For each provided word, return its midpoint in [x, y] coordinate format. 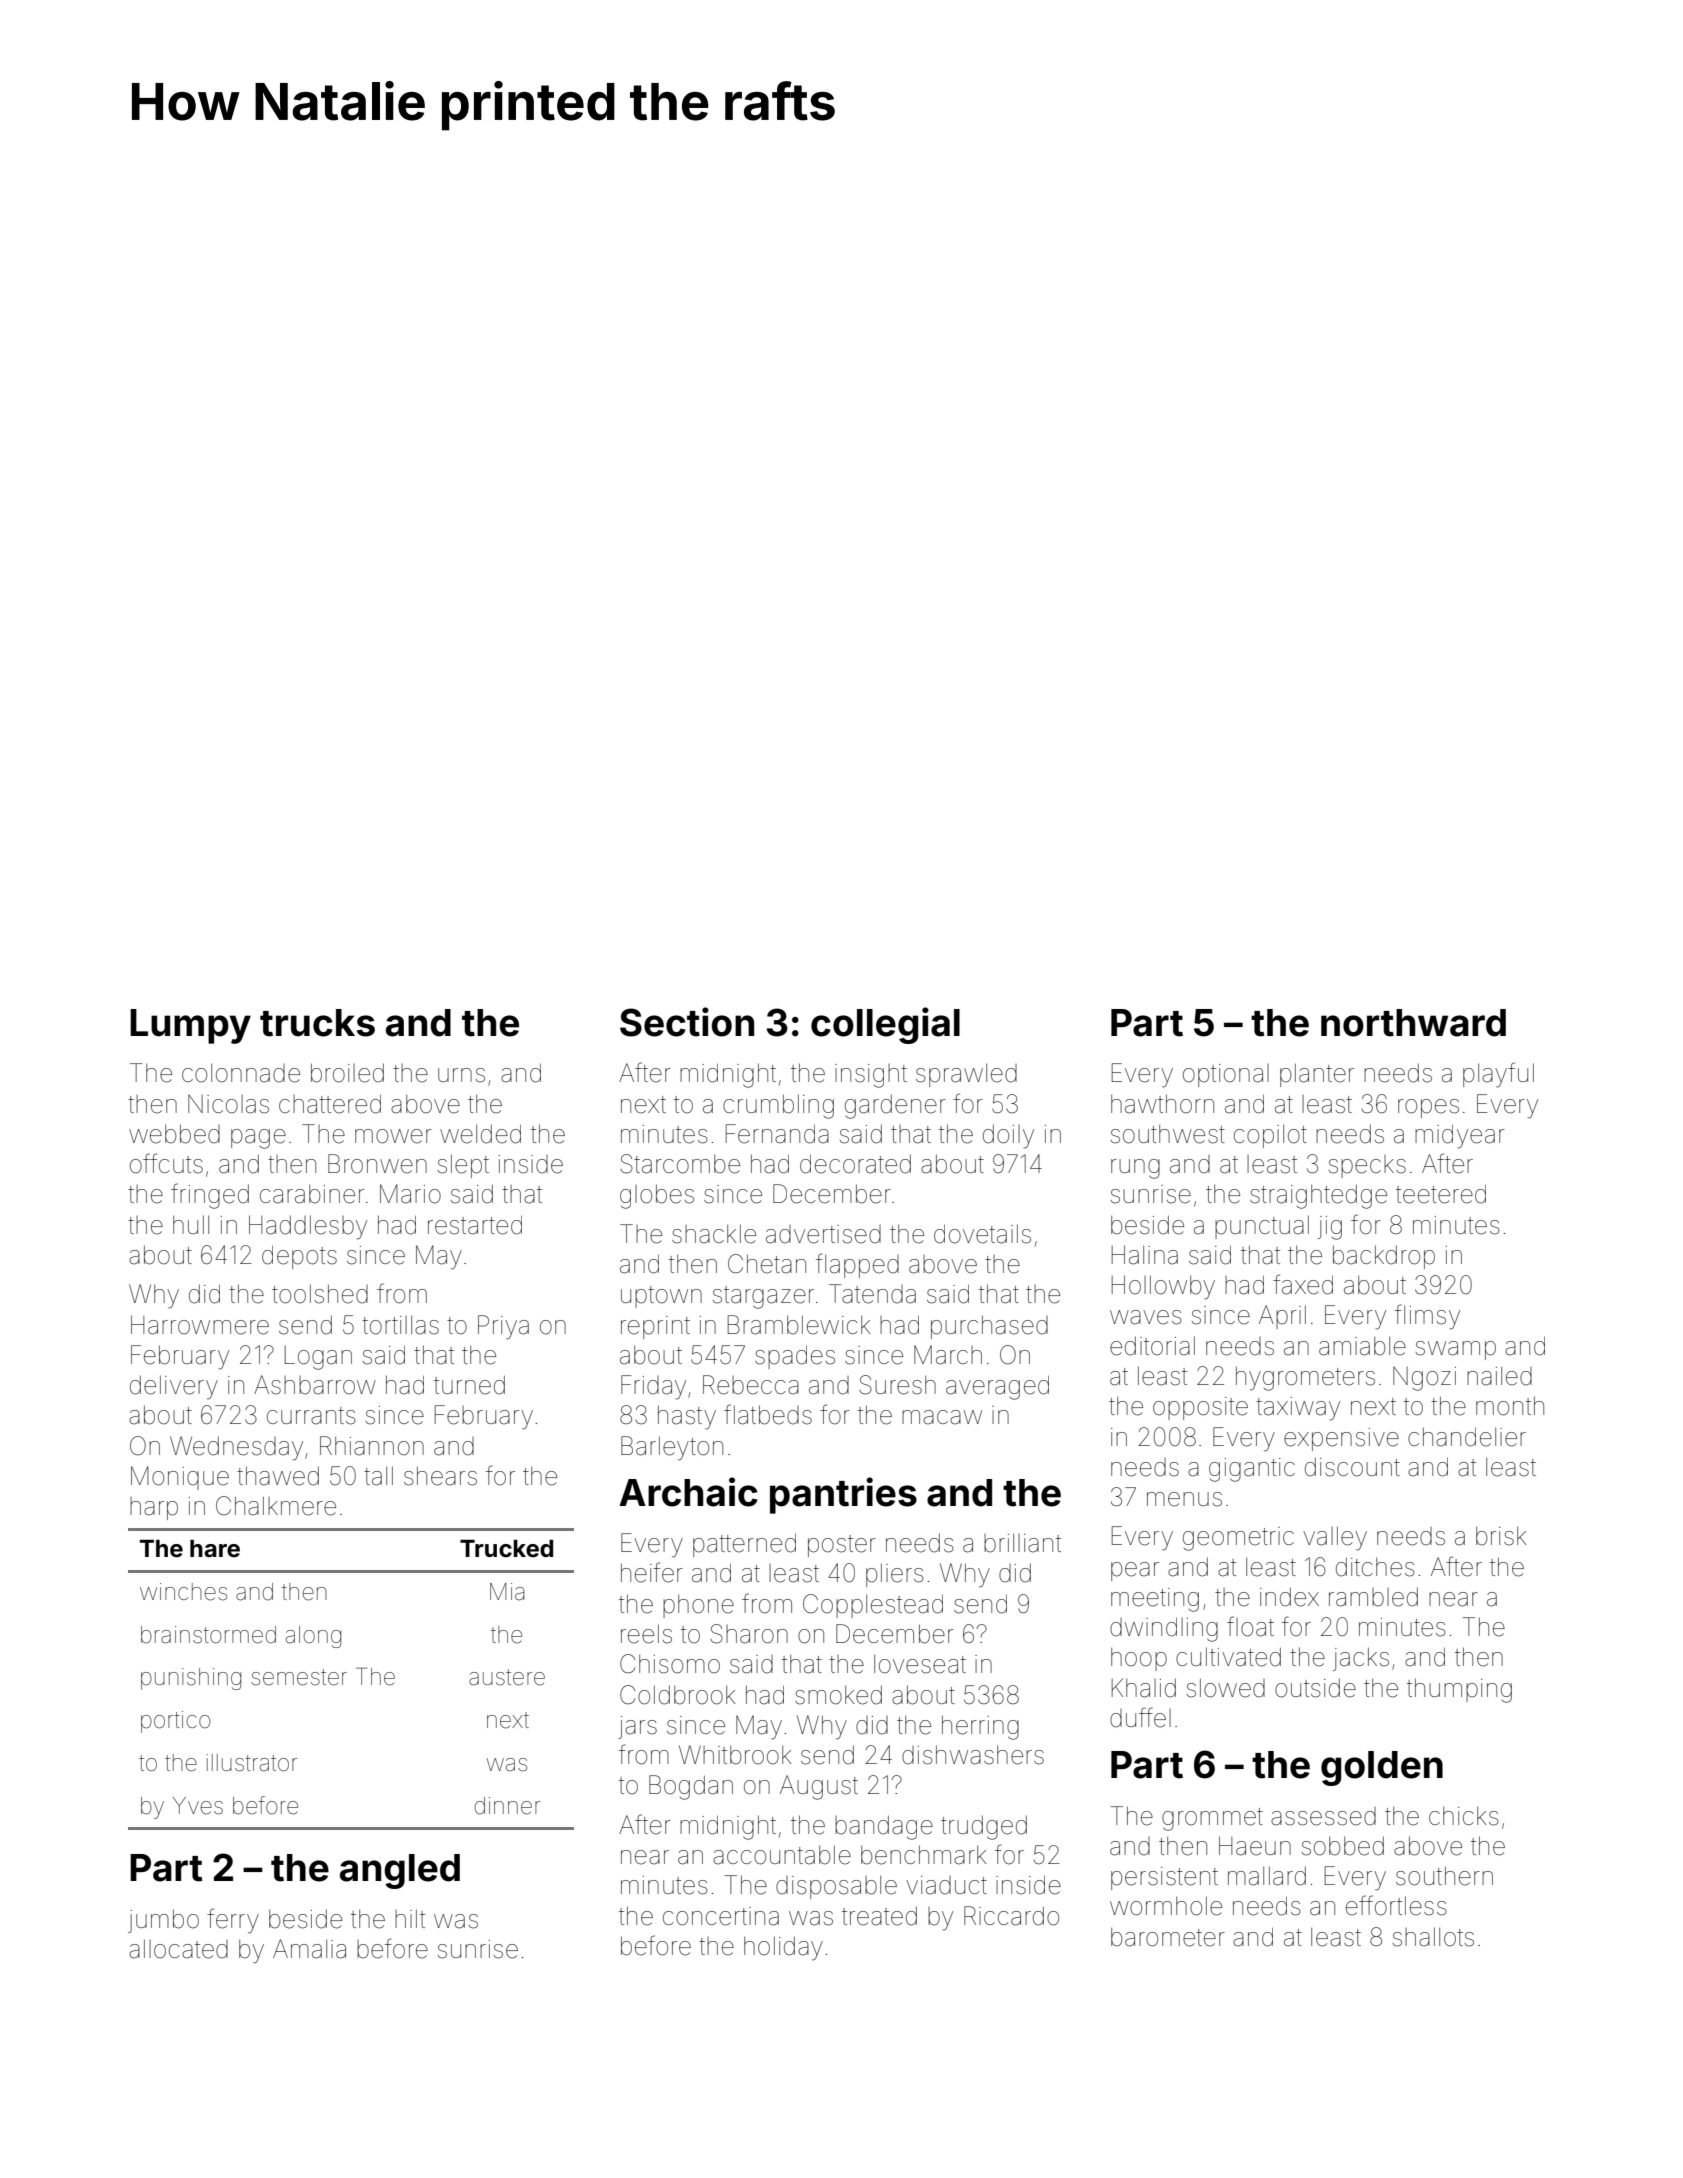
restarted [475, 1225]
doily [1008, 1136]
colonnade [241, 1073]
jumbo [163, 1921]
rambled [1373, 1597]
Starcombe [680, 1164]
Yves [198, 1806]
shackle [714, 1234]
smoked [838, 1695]
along [313, 1637]
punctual [1262, 1227]
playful [1498, 1075]
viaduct [946, 1885]
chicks [1464, 1816]
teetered [1441, 1194]
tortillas [400, 1325]
